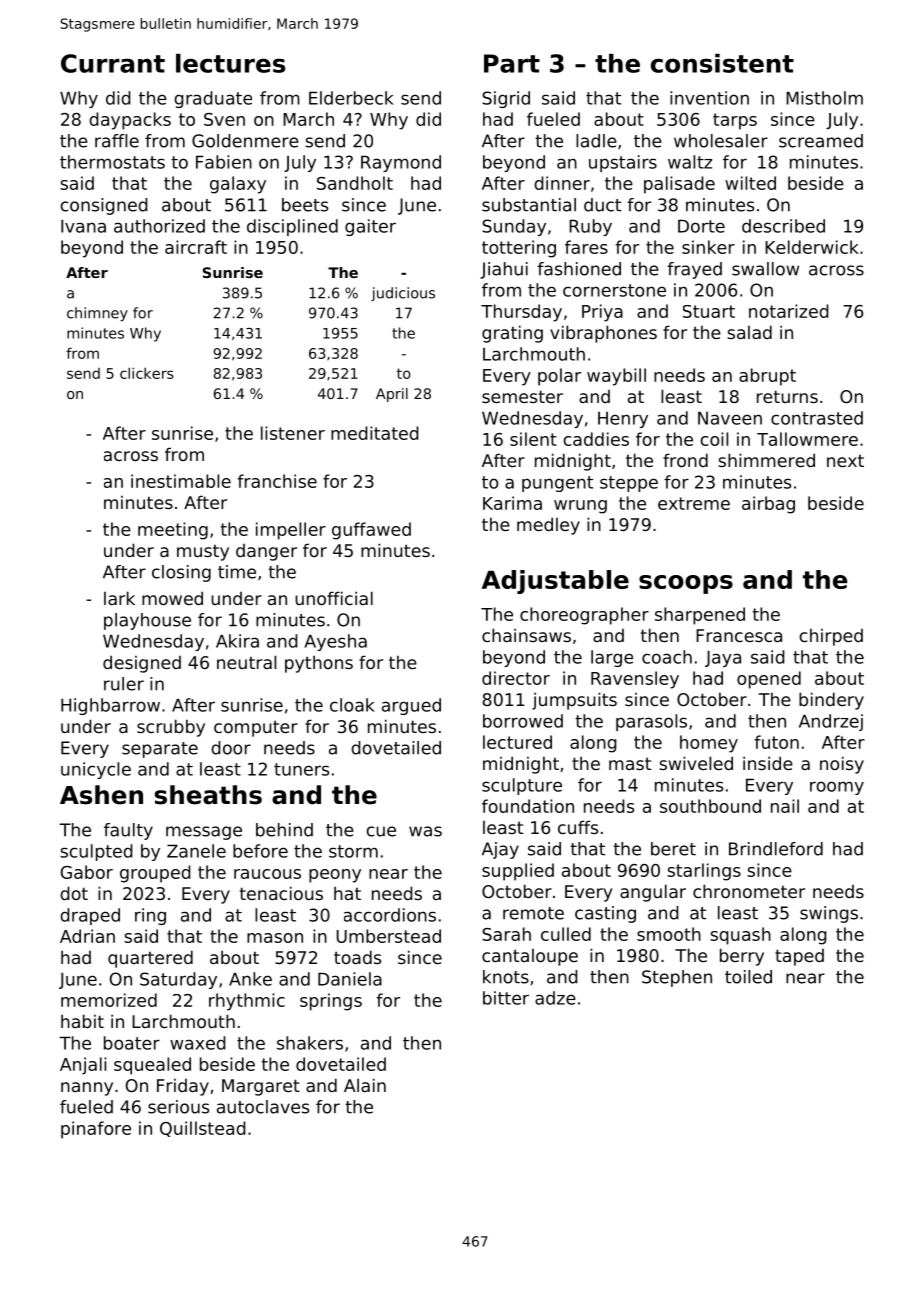 The width and height of the screenshot is (924, 1308). Describe the element at coordinates (371, 531) in the screenshot. I see `guffawed` at that location.
